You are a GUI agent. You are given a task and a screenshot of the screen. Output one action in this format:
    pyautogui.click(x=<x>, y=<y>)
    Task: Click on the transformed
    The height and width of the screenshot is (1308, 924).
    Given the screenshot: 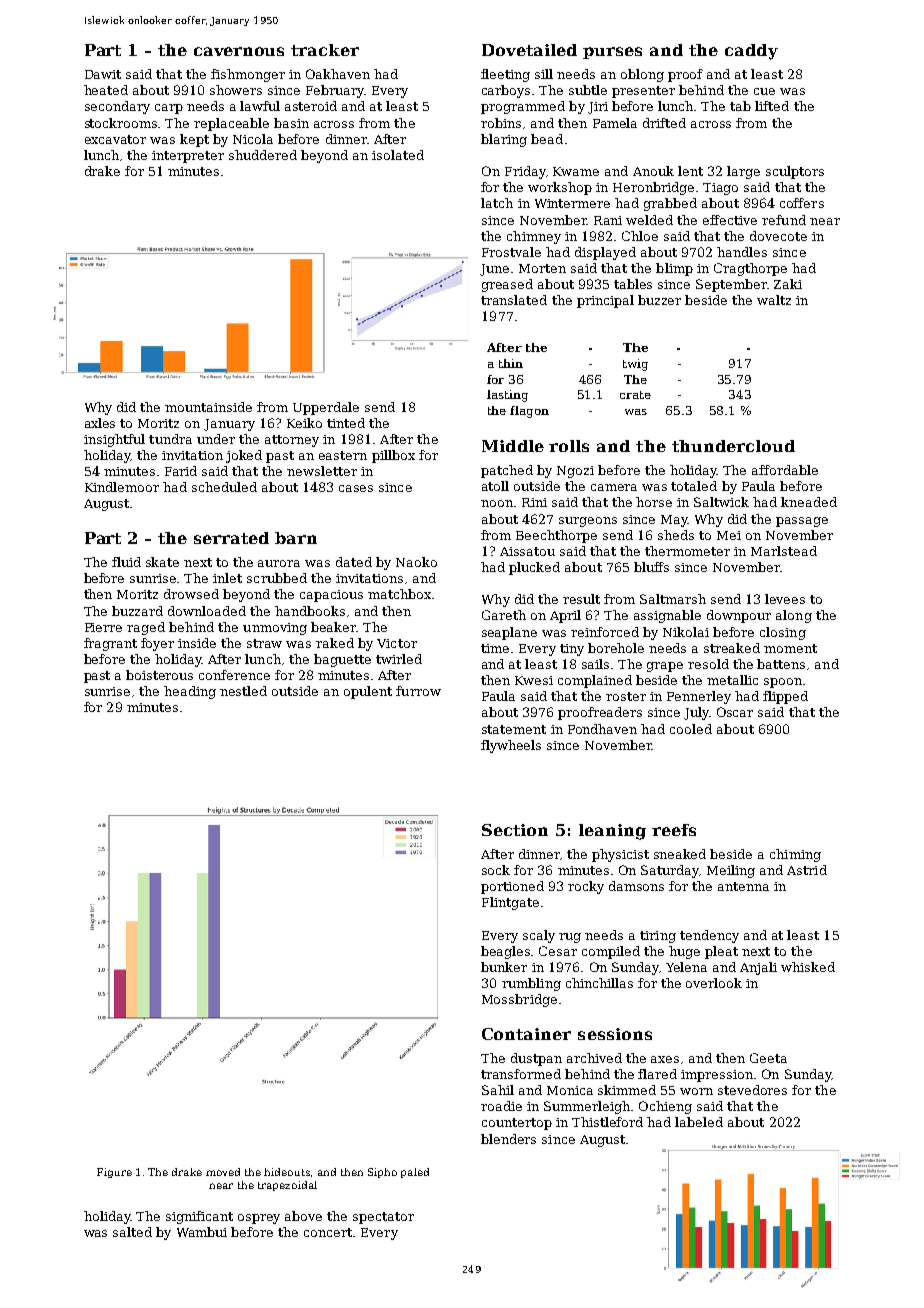 What is the action you would take?
    pyautogui.click(x=521, y=1074)
